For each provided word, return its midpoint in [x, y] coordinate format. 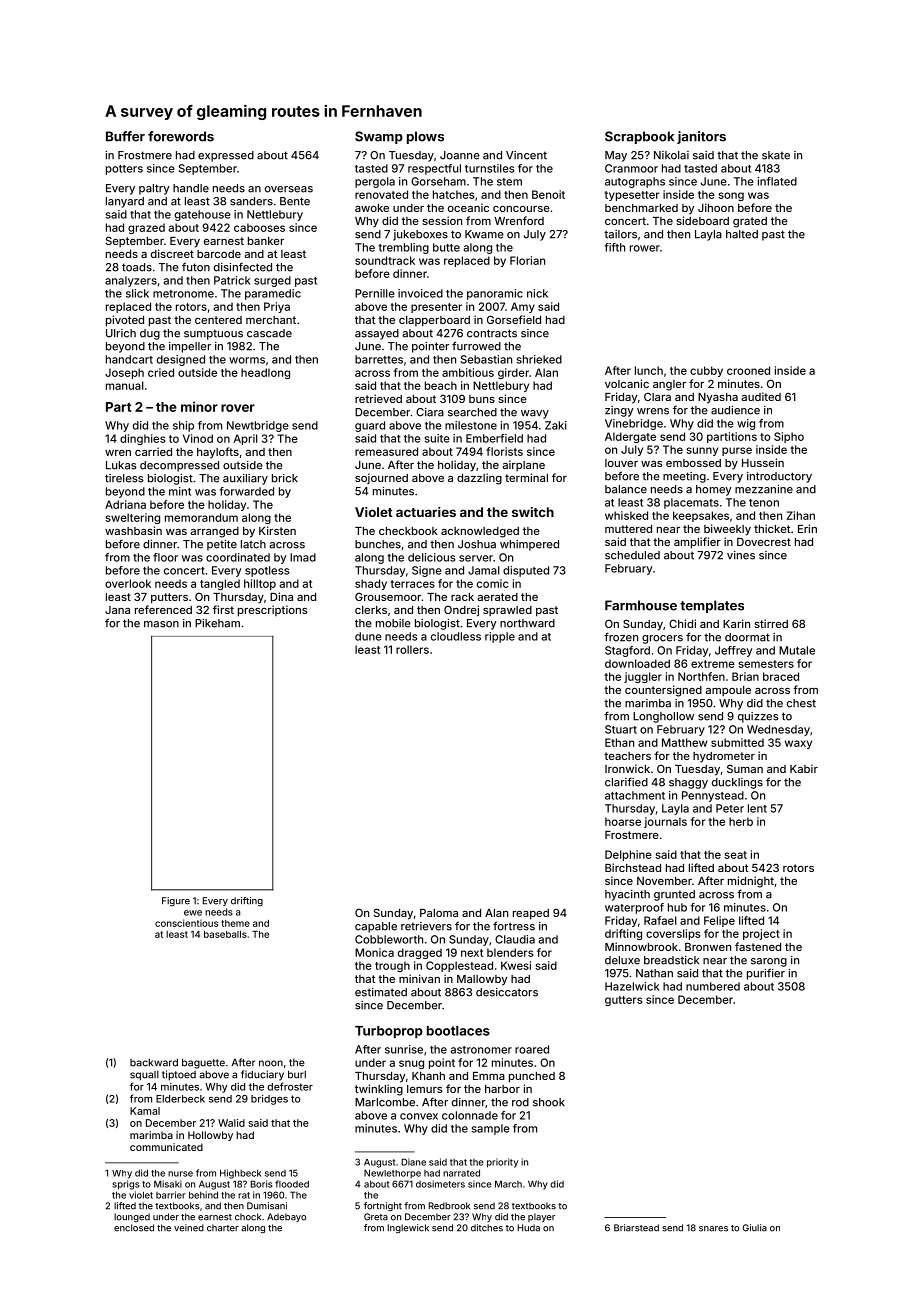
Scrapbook [639, 137]
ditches [487, 1228]
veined [189, 1228]
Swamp [379, 137]
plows [425, 137]
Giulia [755, 1228]
